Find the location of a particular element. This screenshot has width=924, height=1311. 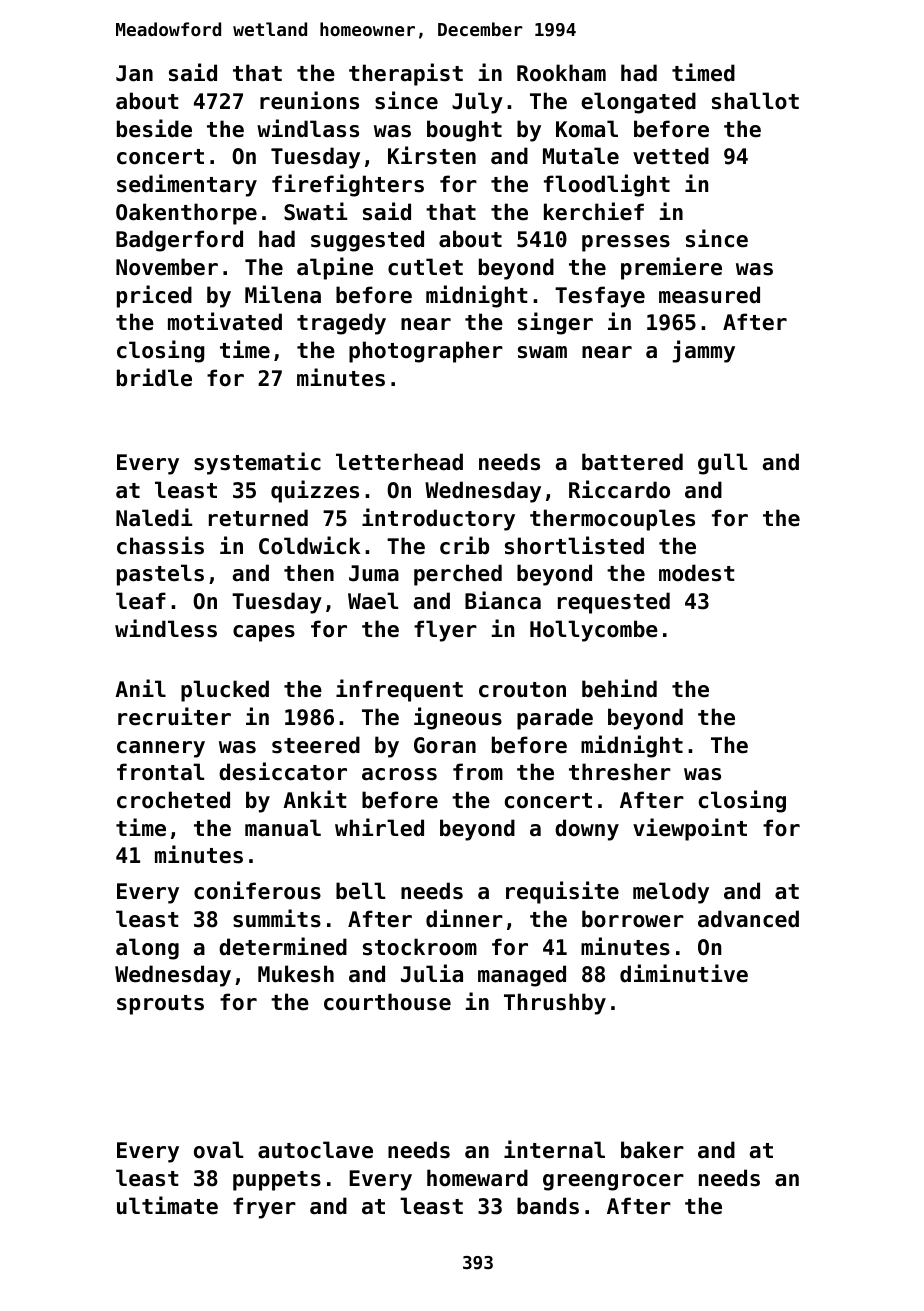

thermocouples is located at coordinates (612, 520).
